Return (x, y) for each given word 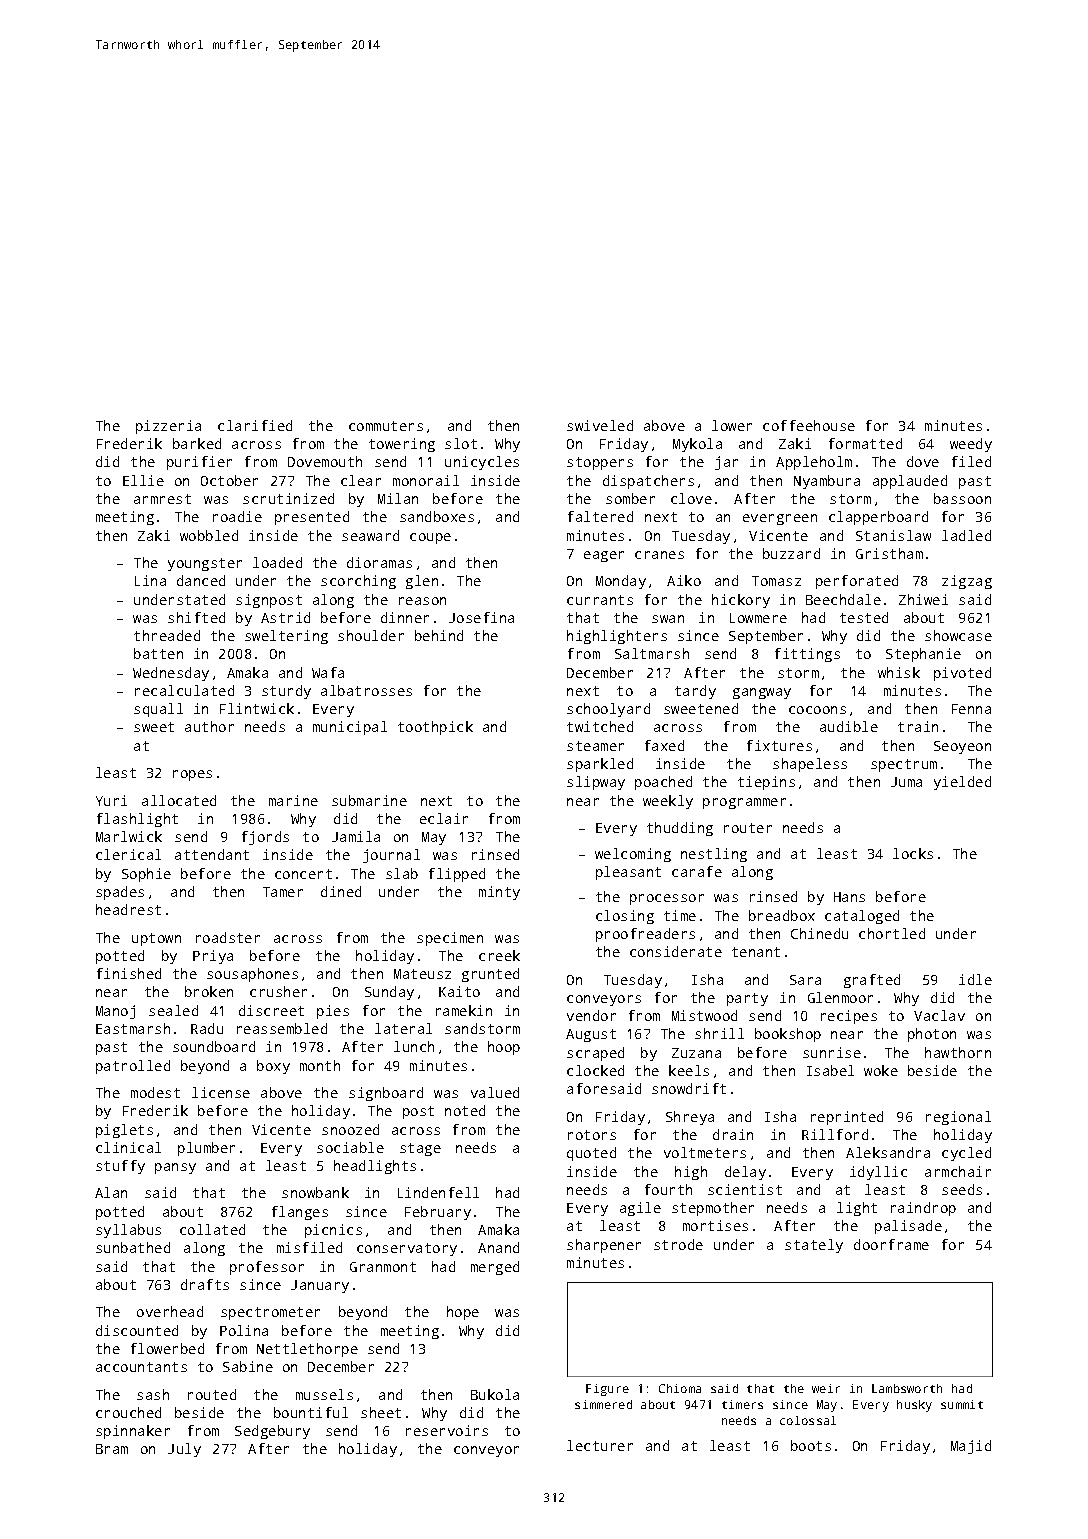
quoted (591, 1154)
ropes (192, 775)
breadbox (782, 915)
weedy (971, 445)
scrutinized (288, 498)
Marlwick (129, 836)
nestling (714, 855)
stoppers (600, 463)
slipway (596, 783)
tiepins (766, 783)
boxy (273, 1067)
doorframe (891, 1244)
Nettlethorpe (307, 1350)
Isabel (830, 1070)
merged (495, 1268)
